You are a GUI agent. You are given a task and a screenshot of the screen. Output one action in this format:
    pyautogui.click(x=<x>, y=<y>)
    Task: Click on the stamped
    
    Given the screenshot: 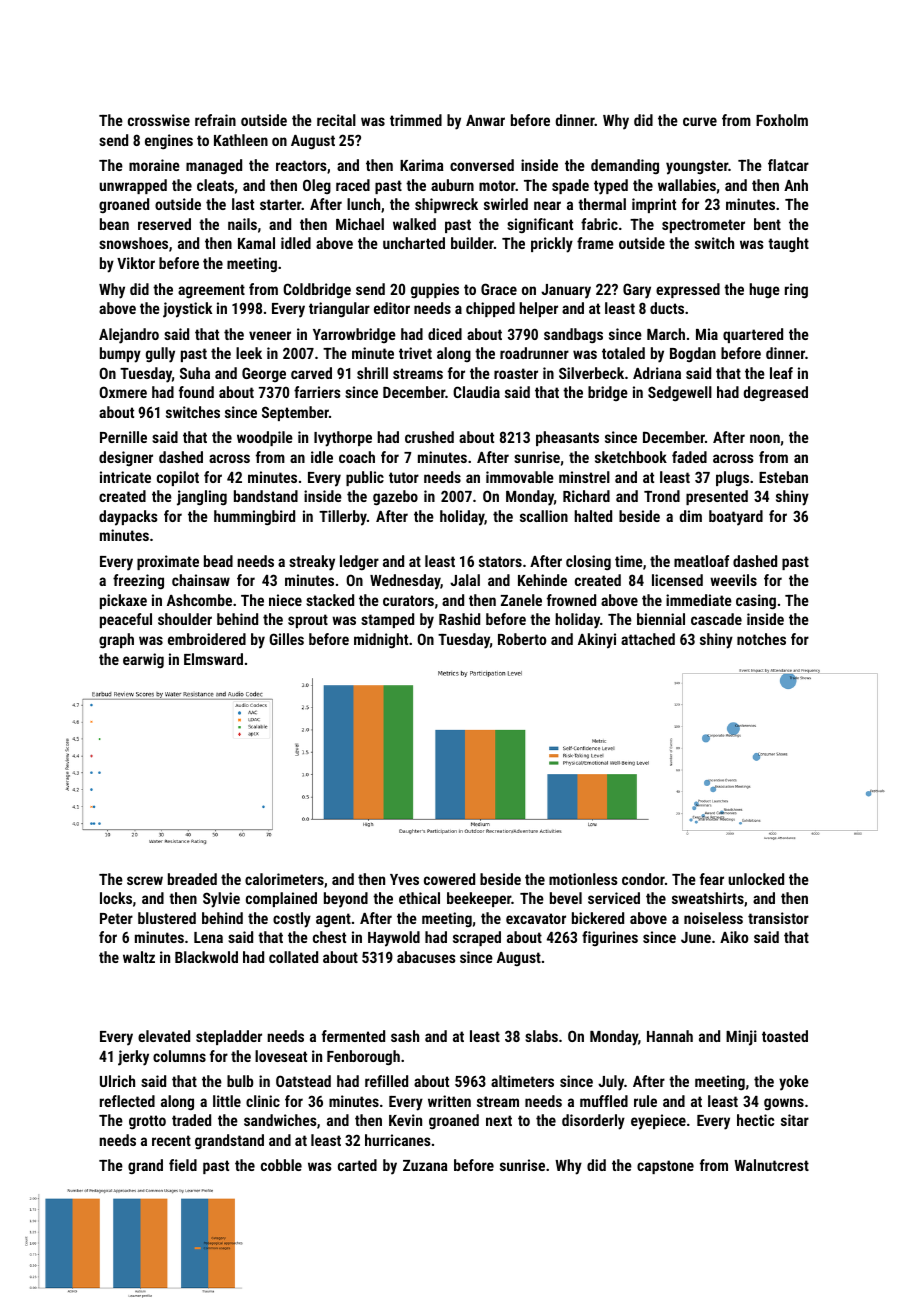 What is the action you would take?
    pyautogui.click(x=387, y=620)
